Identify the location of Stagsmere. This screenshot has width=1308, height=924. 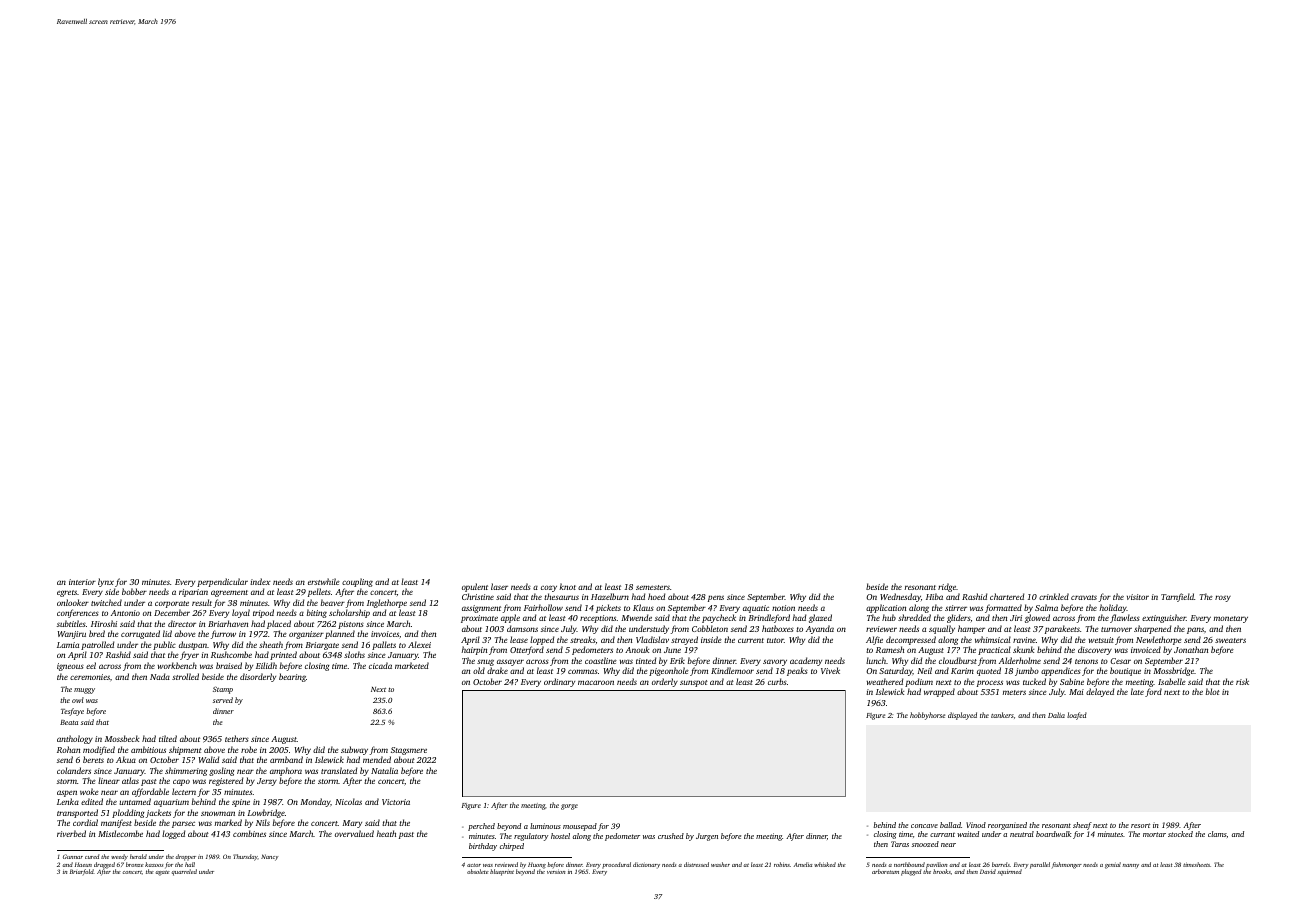
(409, 751).
